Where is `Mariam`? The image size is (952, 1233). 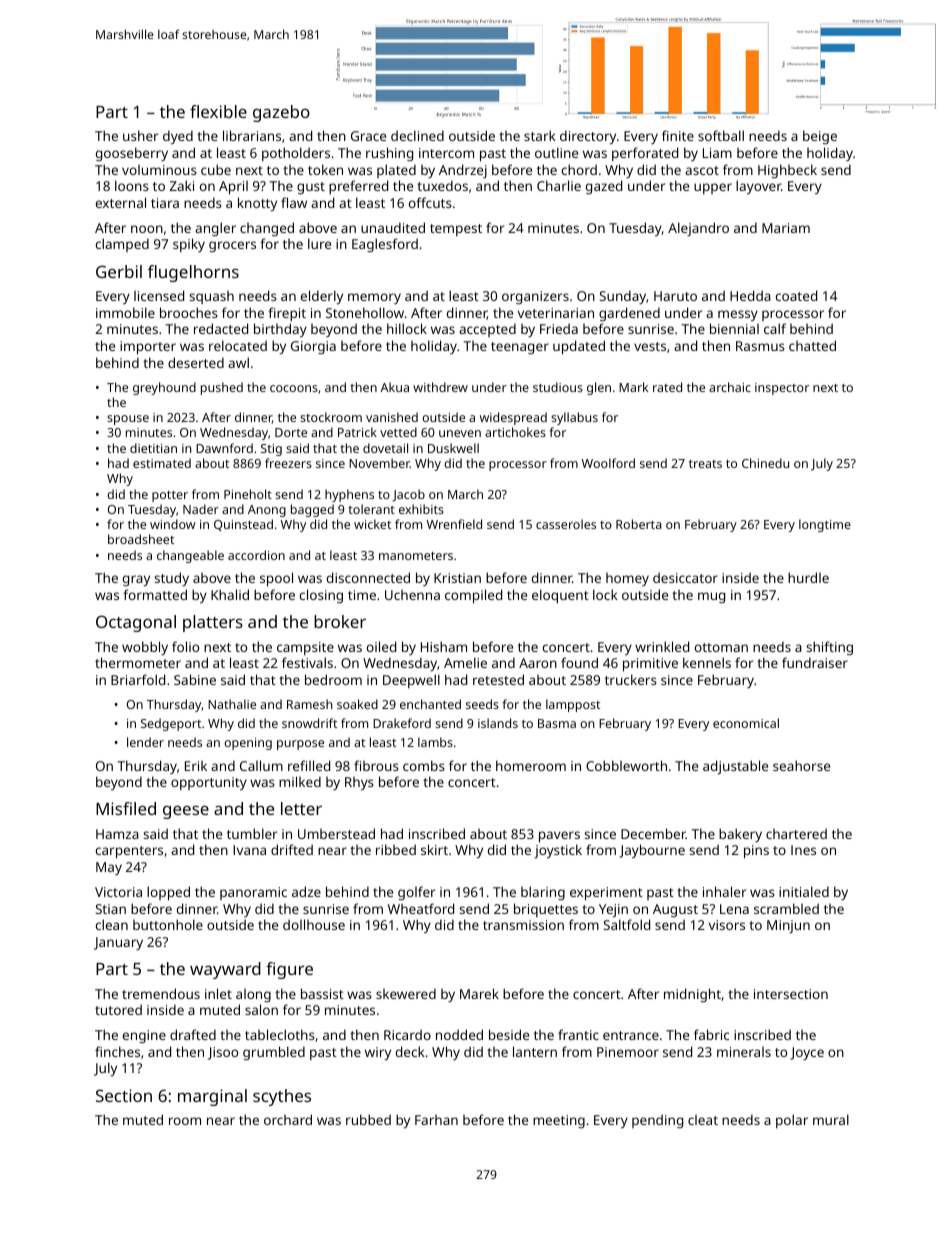 Mariam is located at coordinates (786, 228).
